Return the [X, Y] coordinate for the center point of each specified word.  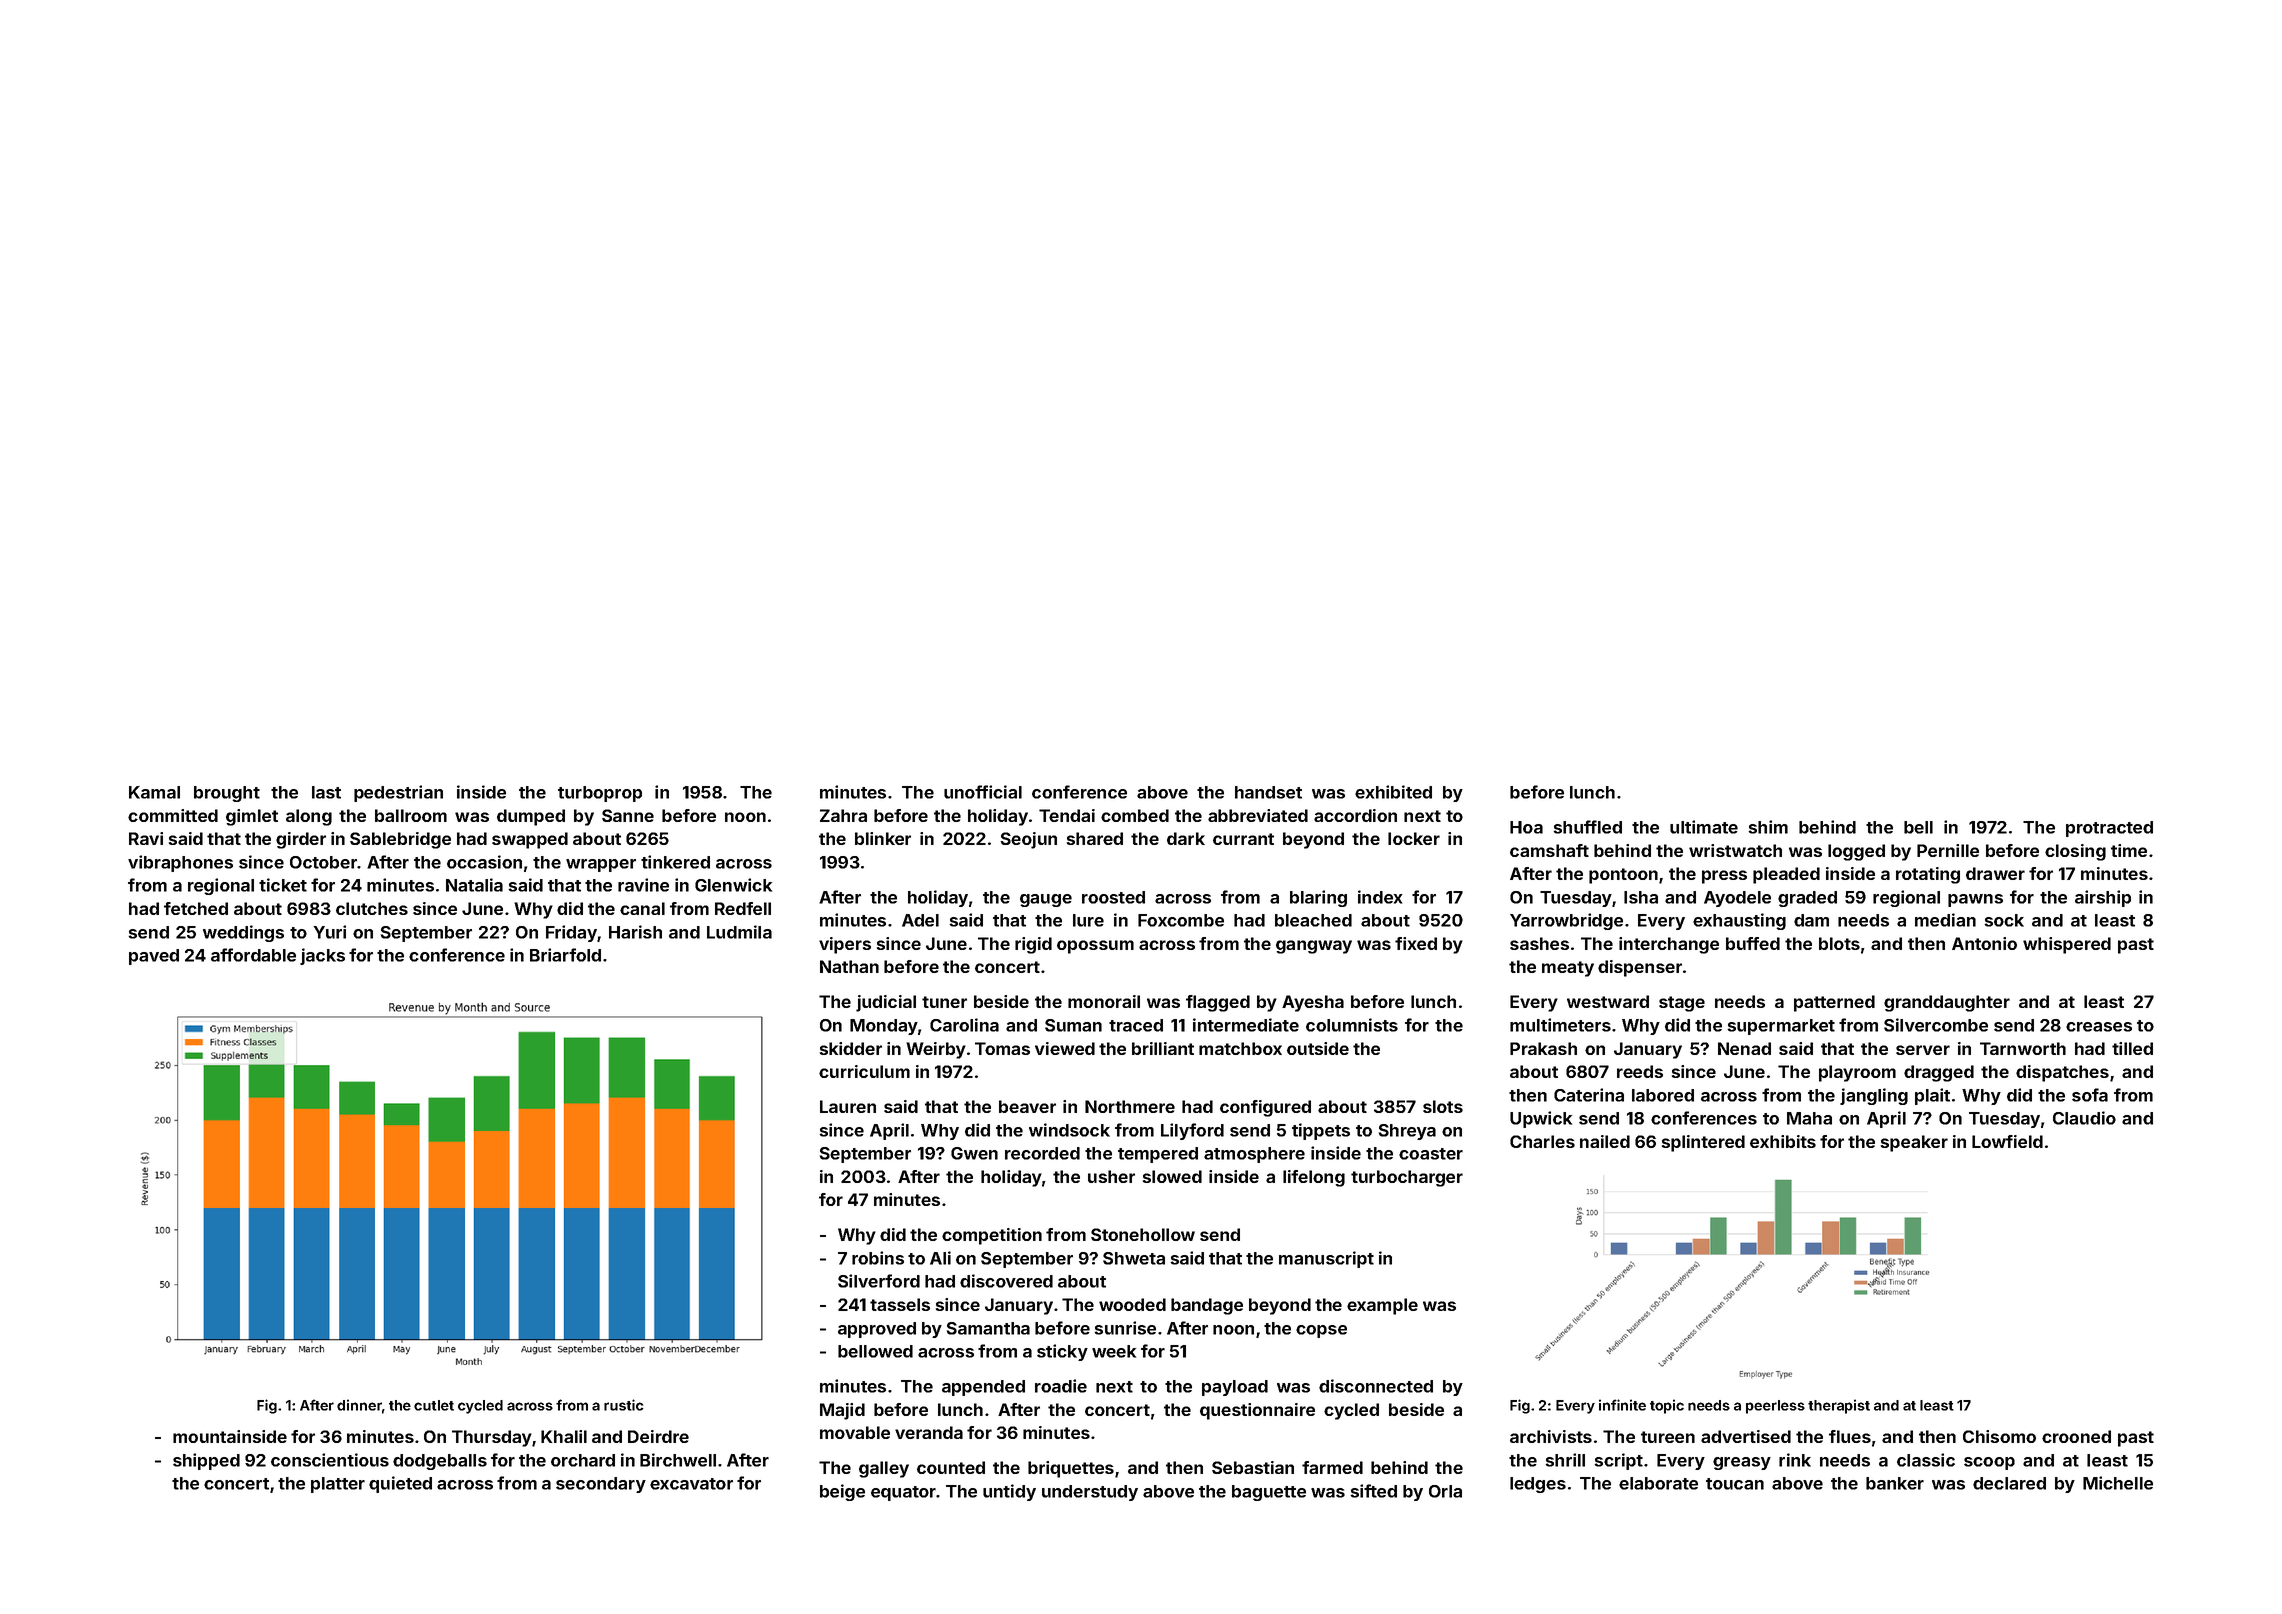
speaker [1914, 1143]
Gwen [974, 1153]
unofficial [983, 792]
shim [1768, 827]
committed [173, 815]
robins [878, 1258]
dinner [359, 1405]
